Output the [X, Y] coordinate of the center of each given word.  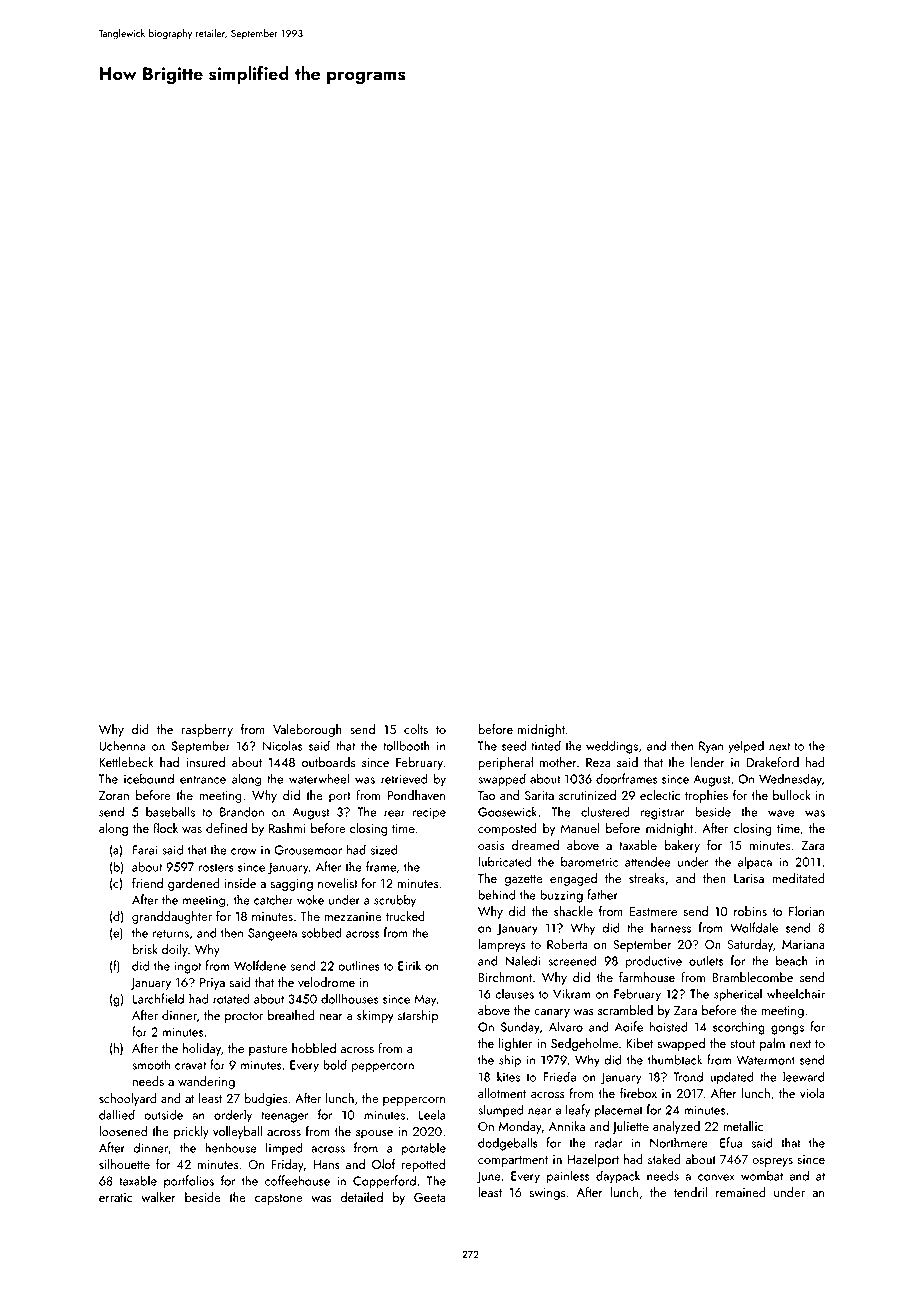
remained [741, 1192]
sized [384, 849]
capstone [279, 1199]
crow [243, 851]
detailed [361, 1197]
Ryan [711, 747]
